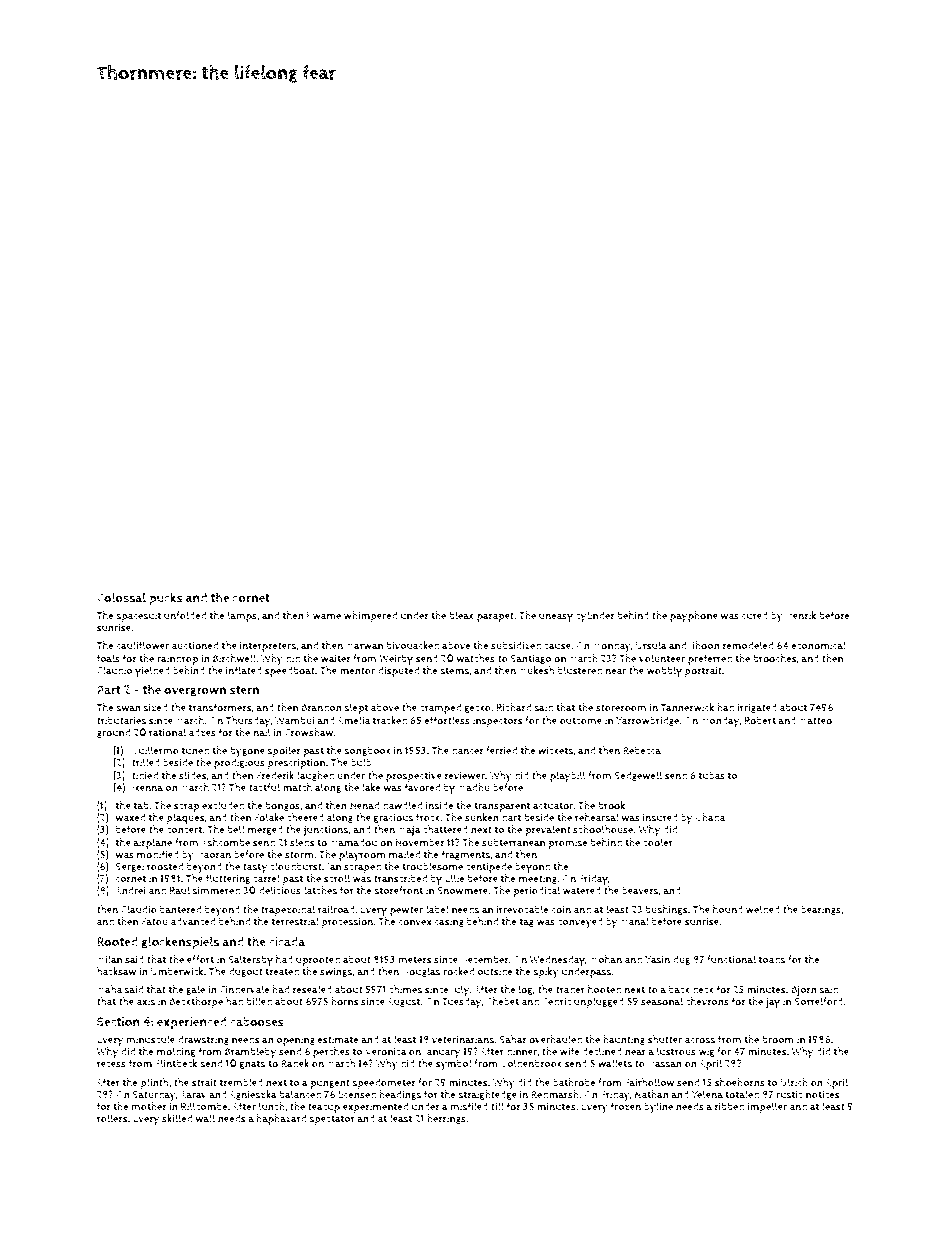  What do you see at coordinates (778, 1039) in the screenshot?
I see `broom` at bounding box center [778, 1039].
